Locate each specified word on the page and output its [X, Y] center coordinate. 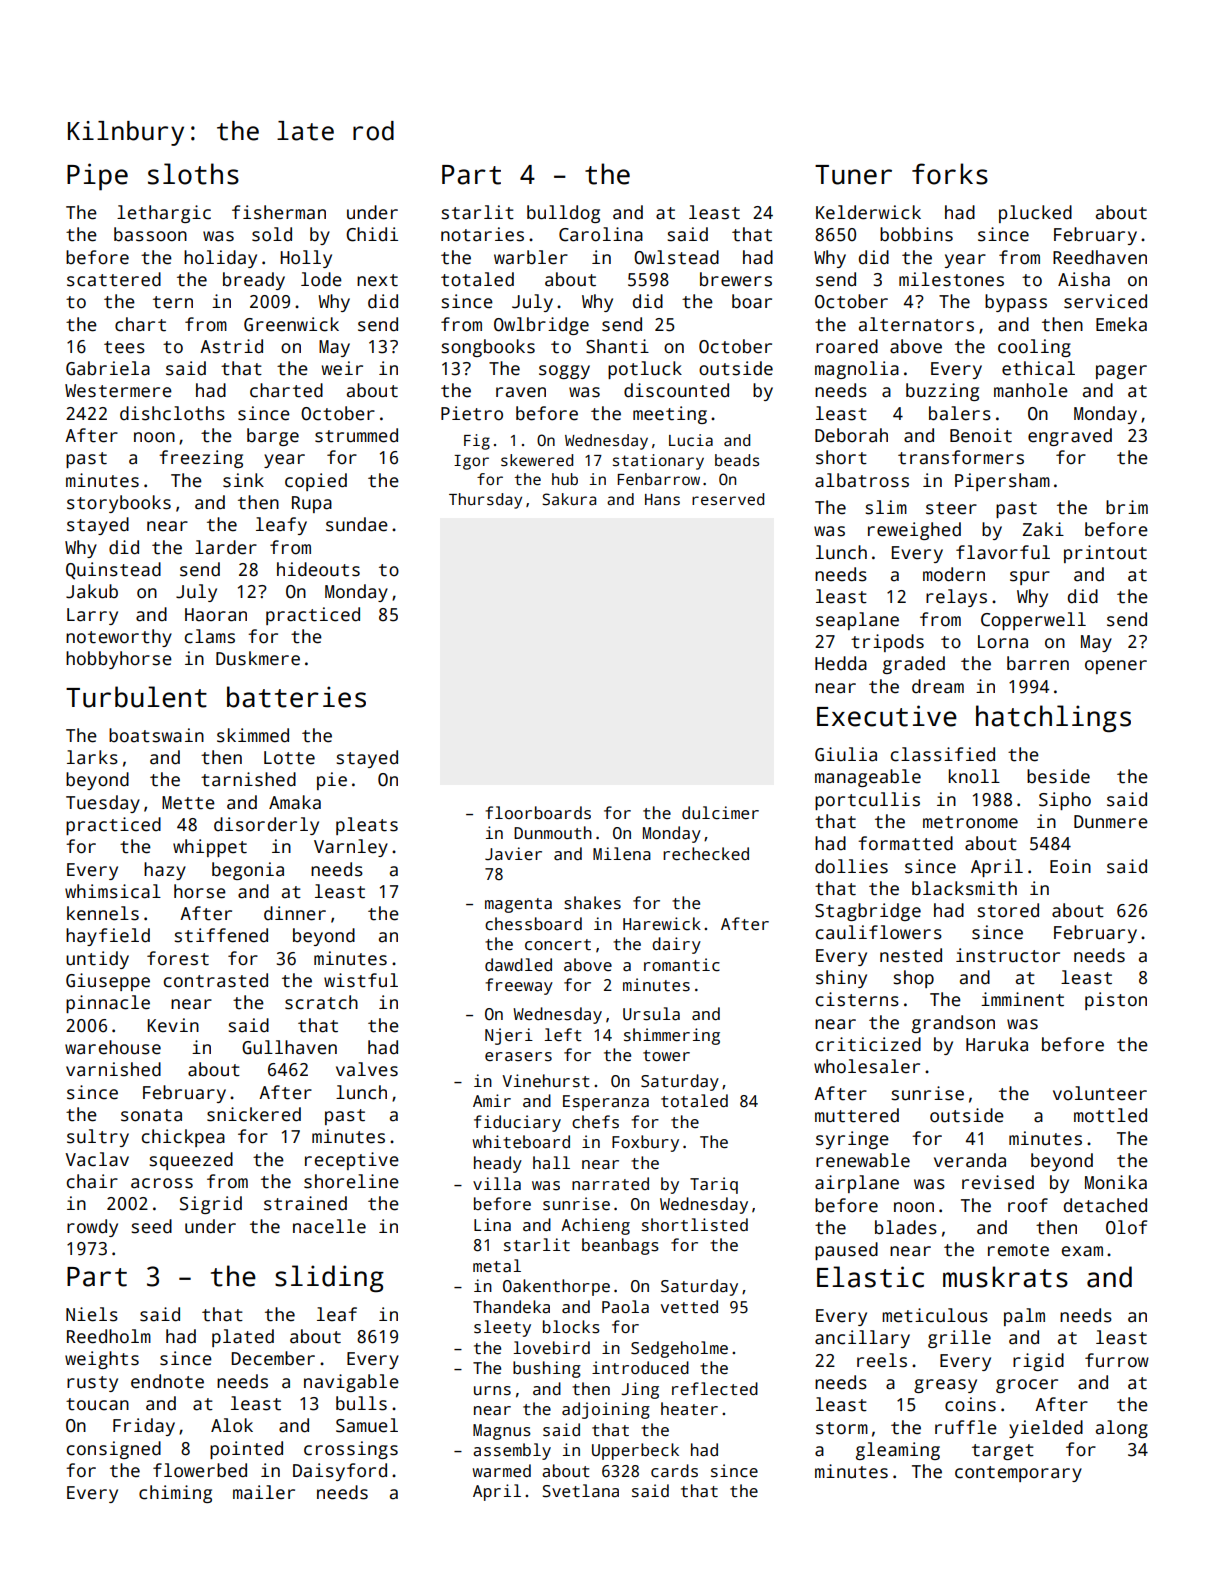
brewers [736, 279]
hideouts [318, 569]
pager [1121, 372]
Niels [92, 1314]
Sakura [569, 499]
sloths [193, 174]
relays [956, 598]
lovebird [551, 1347]
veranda [970, 1160]
